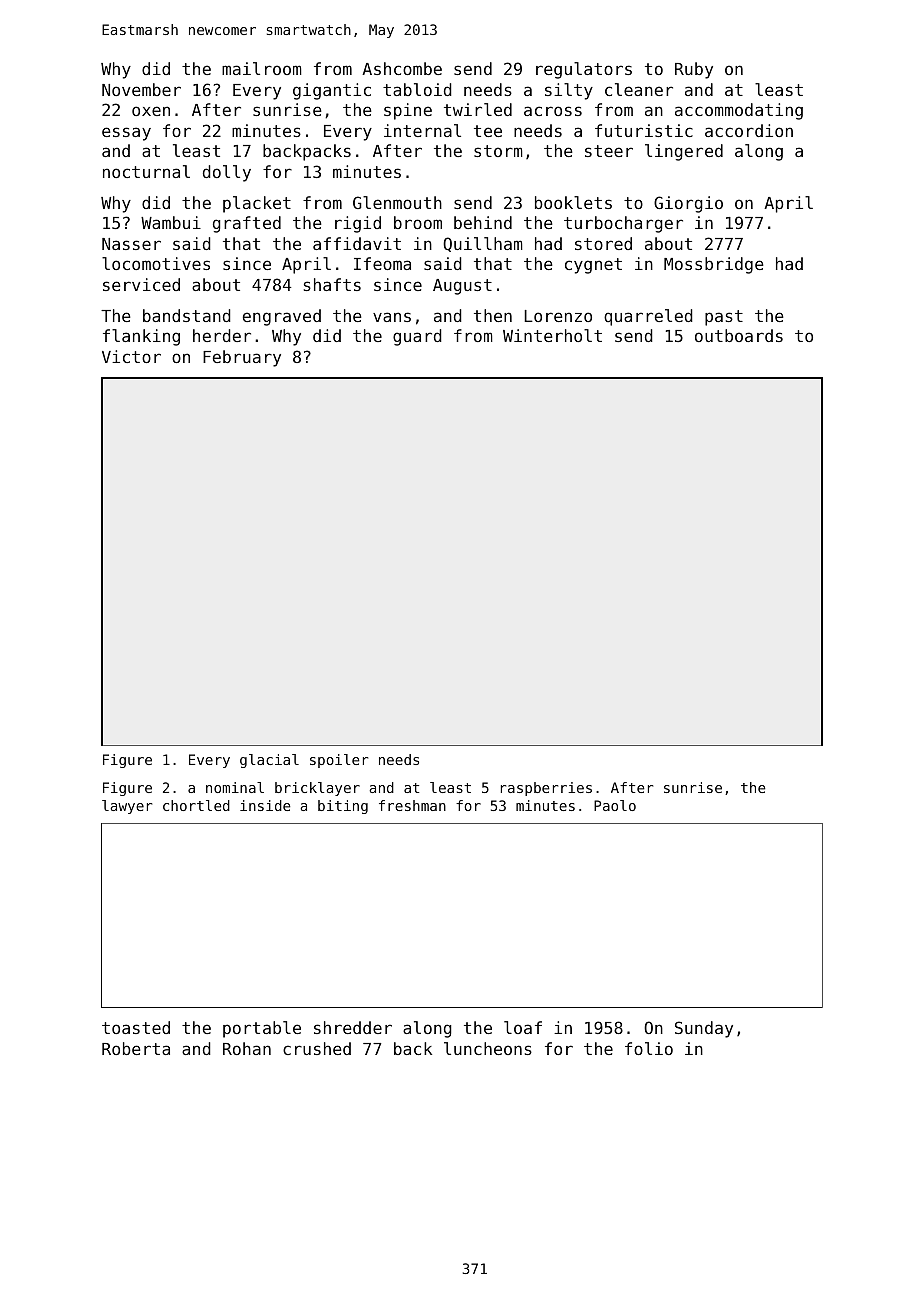 The width and height of the document is (924, 1308). I want to click on Paolo, so click(615, 805).
